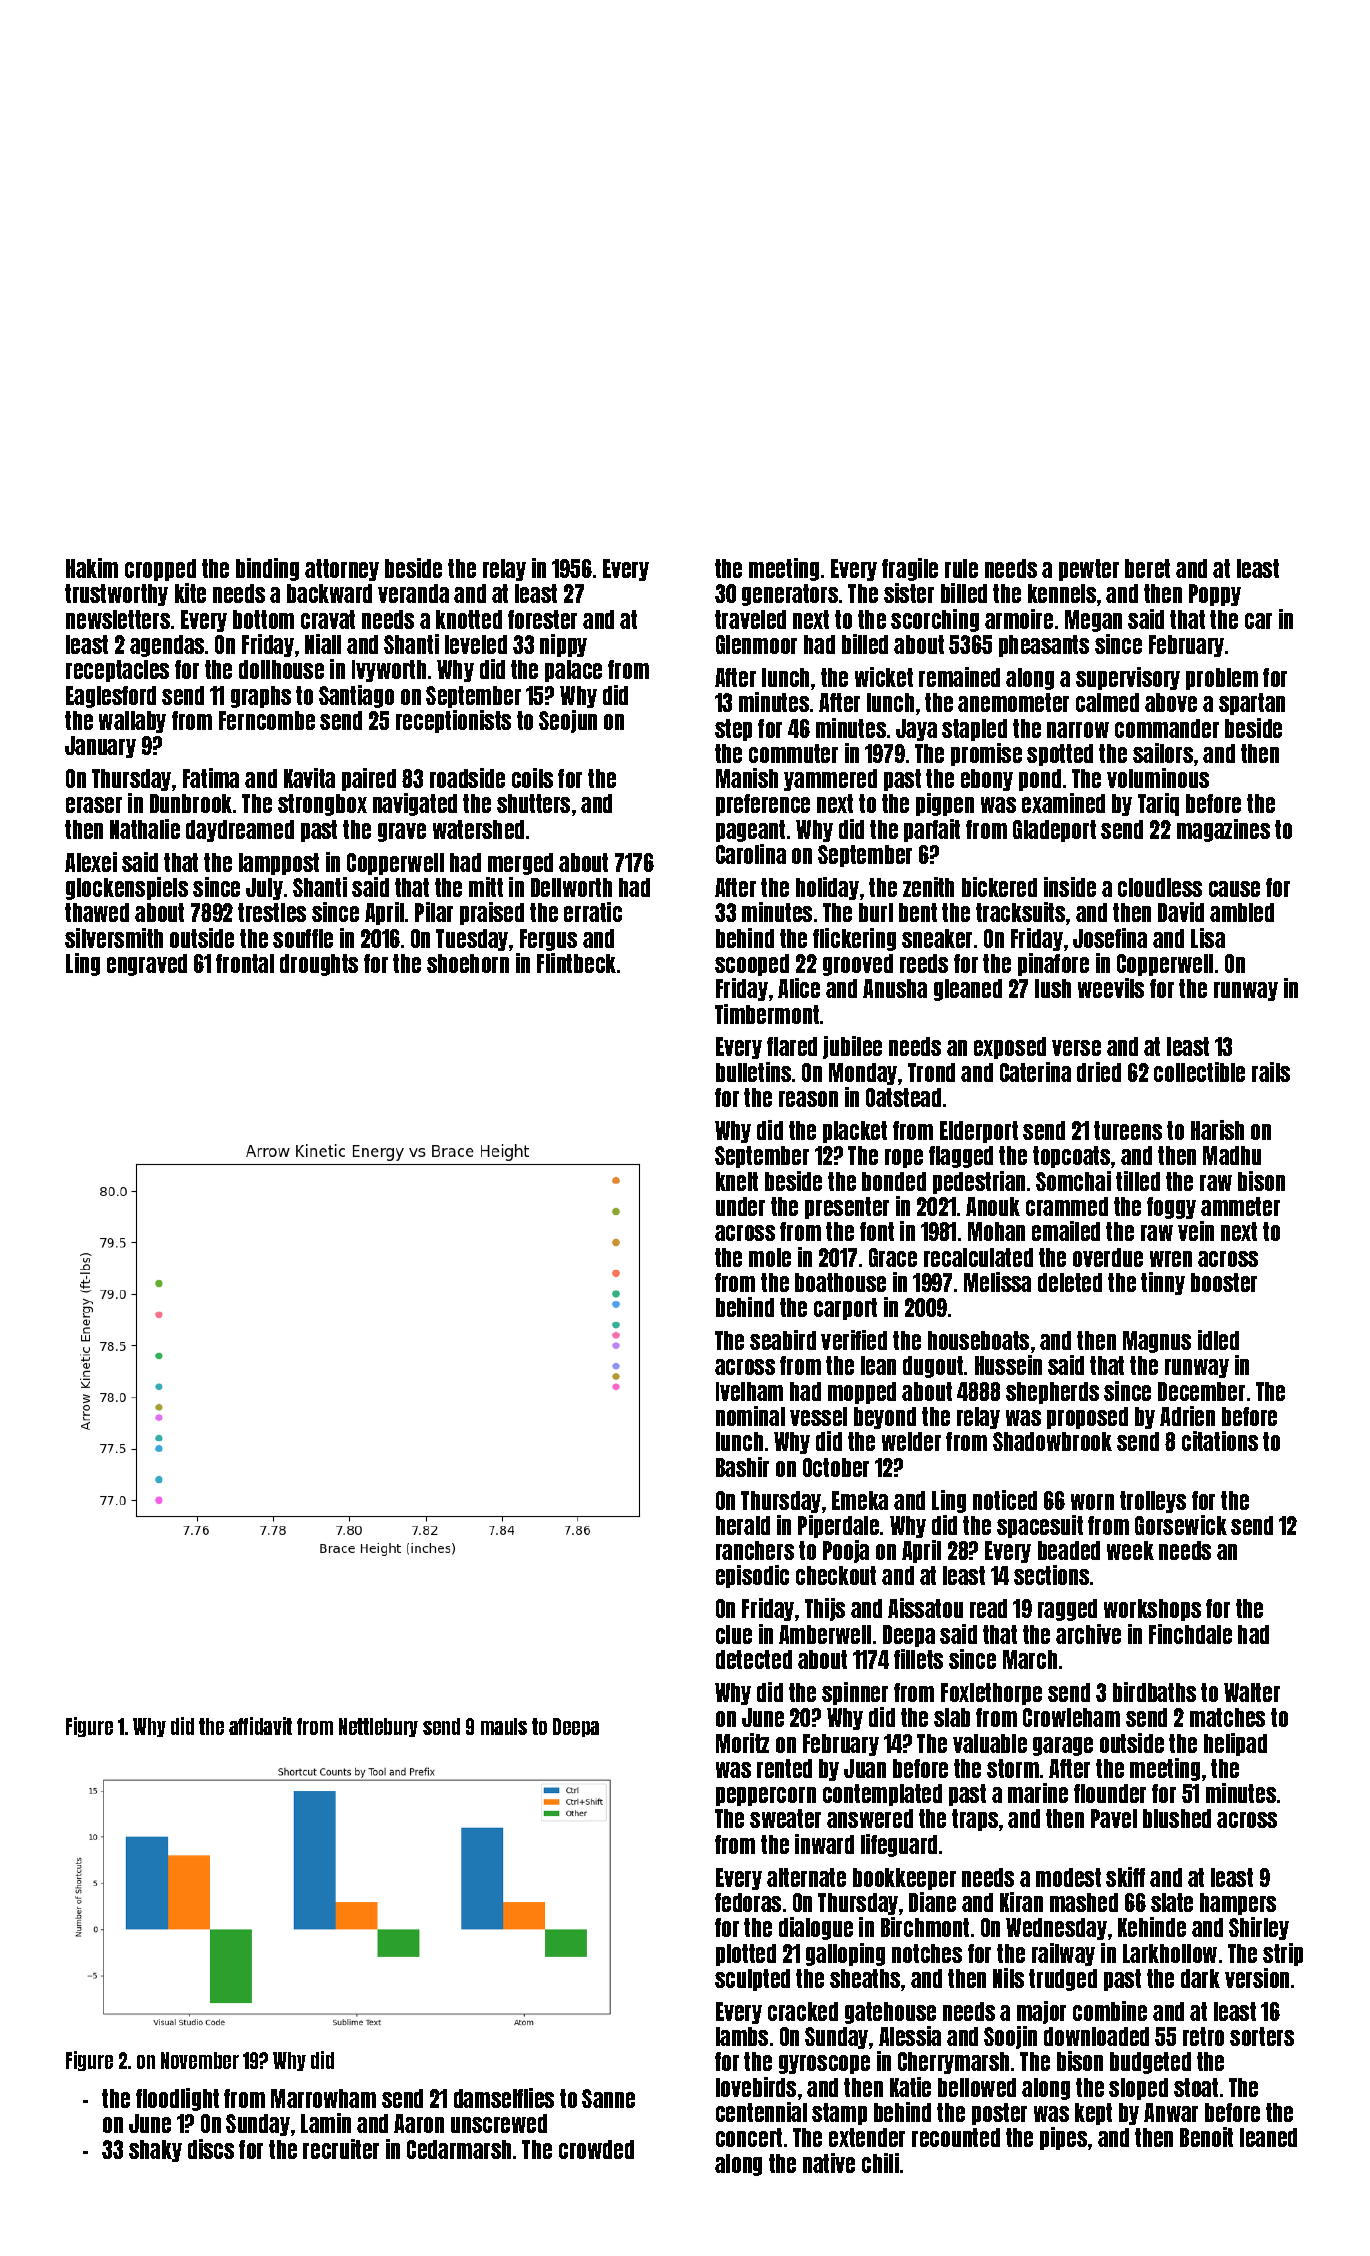 The height and width of the screenshot is (2256, 1370). What do you see at coordinates (754, 1659) in the screenshot?
I see `detected` at bounding box center [754, 1659].
